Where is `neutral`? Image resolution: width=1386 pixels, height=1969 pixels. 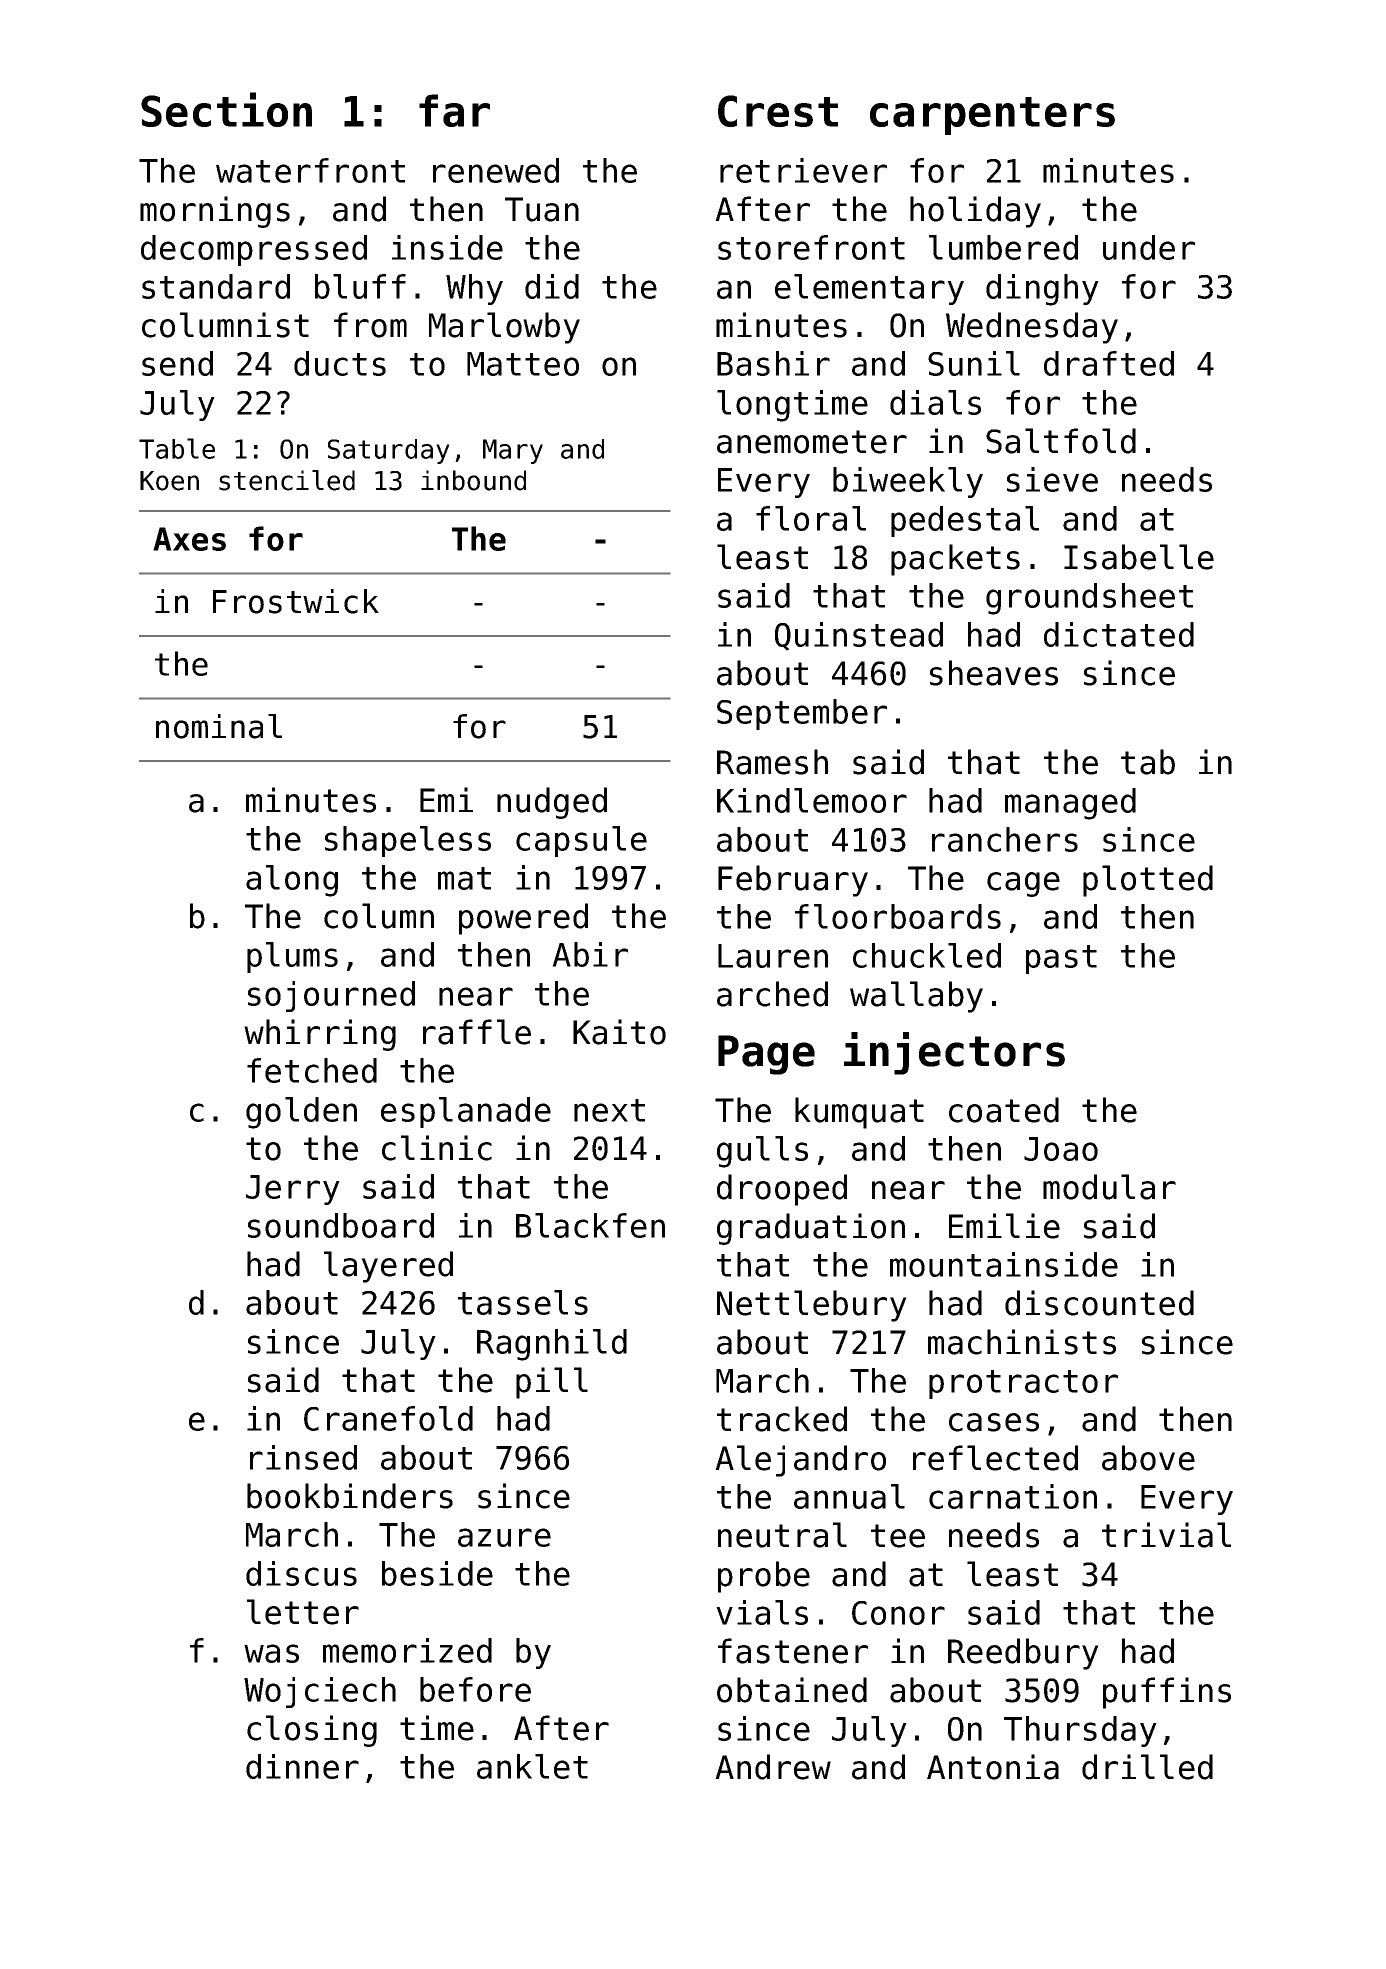
neutral is located at coordinates (782, 1535).
